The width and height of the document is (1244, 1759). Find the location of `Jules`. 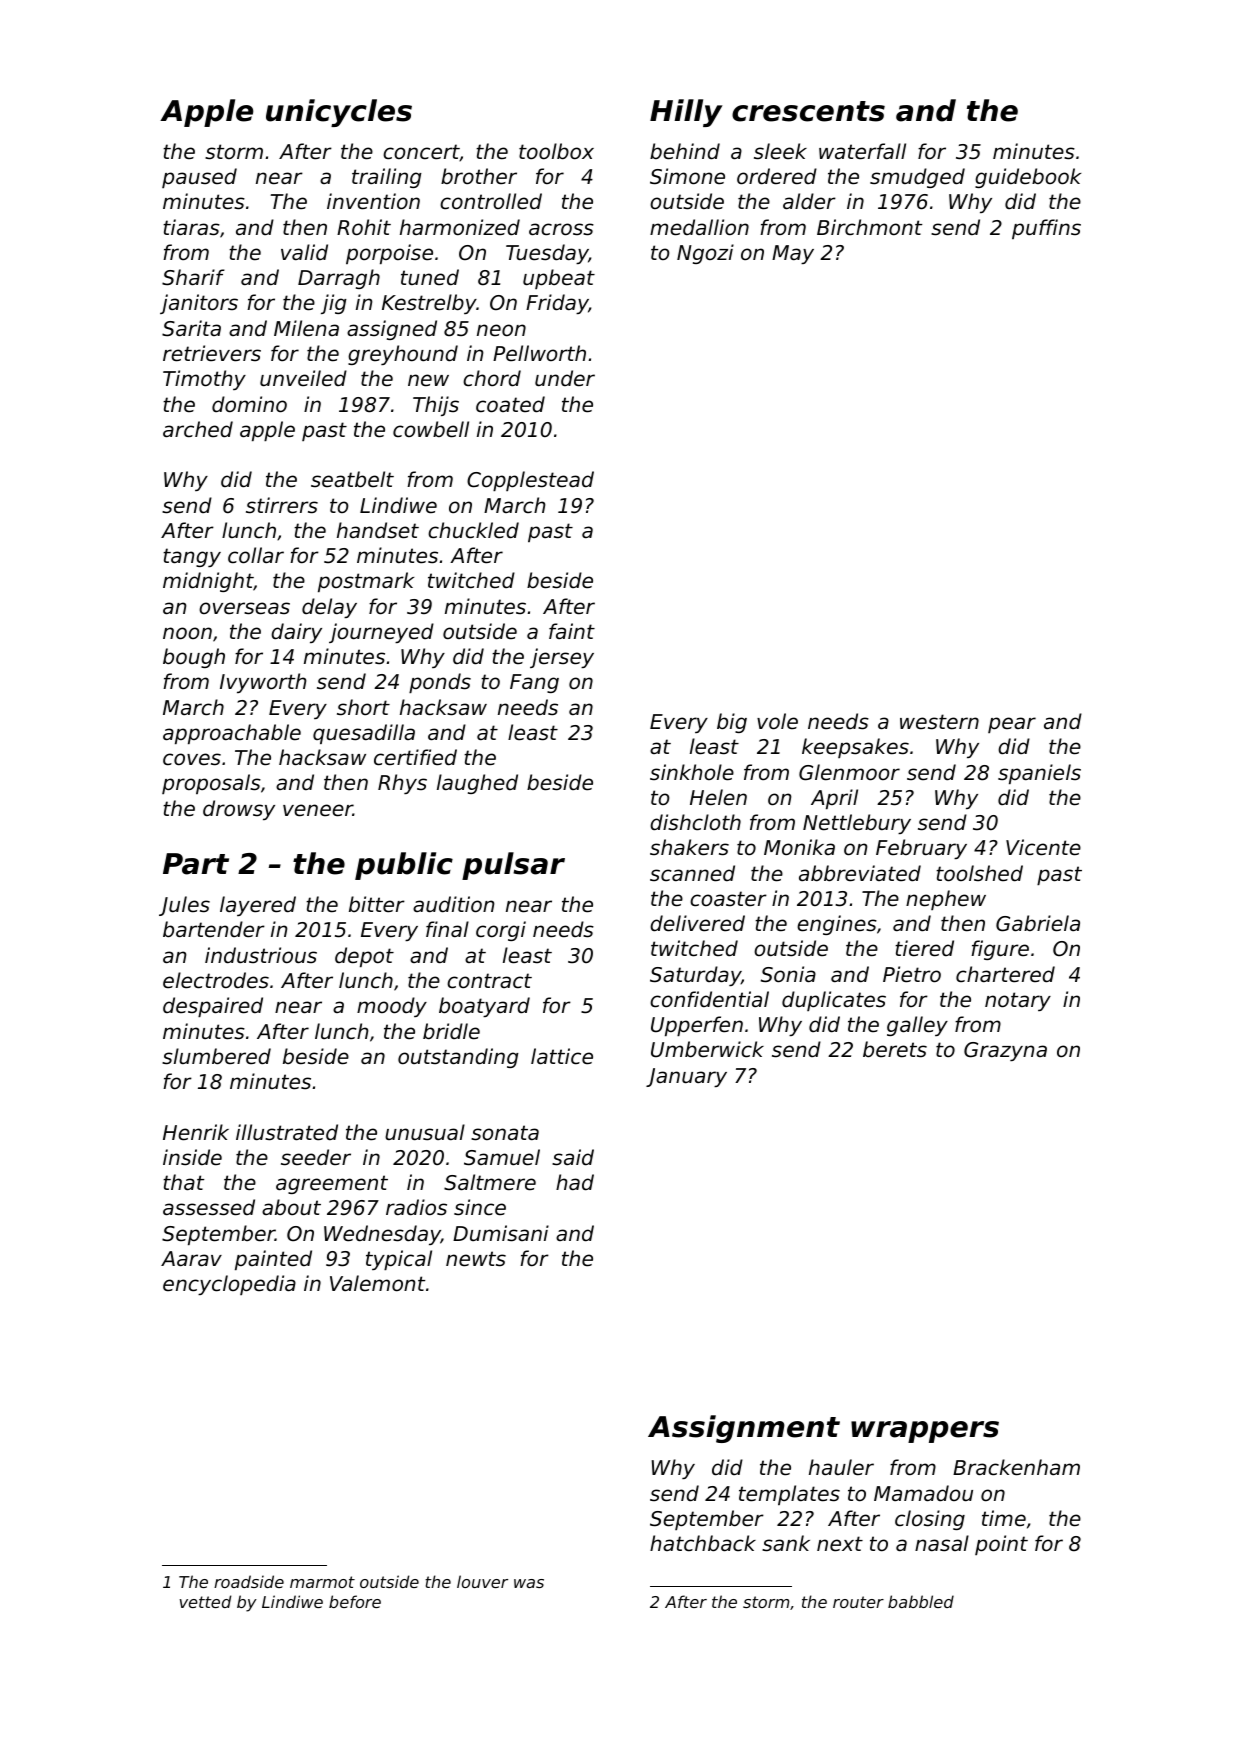

Jules is located at coordinates (184, 906).
